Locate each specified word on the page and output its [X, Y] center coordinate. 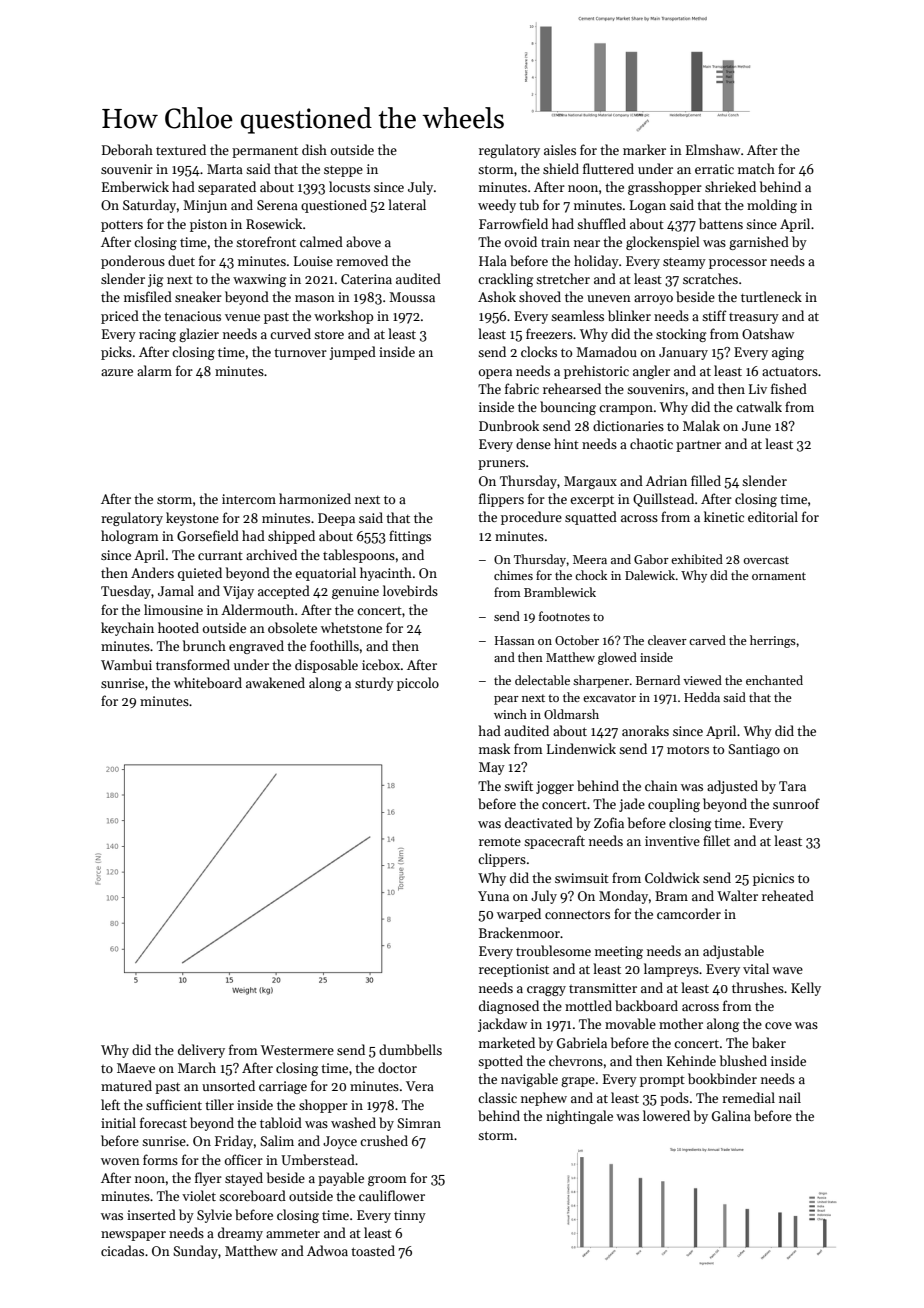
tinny [410, 1216]
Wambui [126, 664]
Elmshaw [713, 149]
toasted [373, 1250]
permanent [265, 152]
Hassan [515, 640]
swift [518, 785]
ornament [779, 576]
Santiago [754, 750]
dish [314, 149]
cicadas [122, 1250]
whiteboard [208, 682]
